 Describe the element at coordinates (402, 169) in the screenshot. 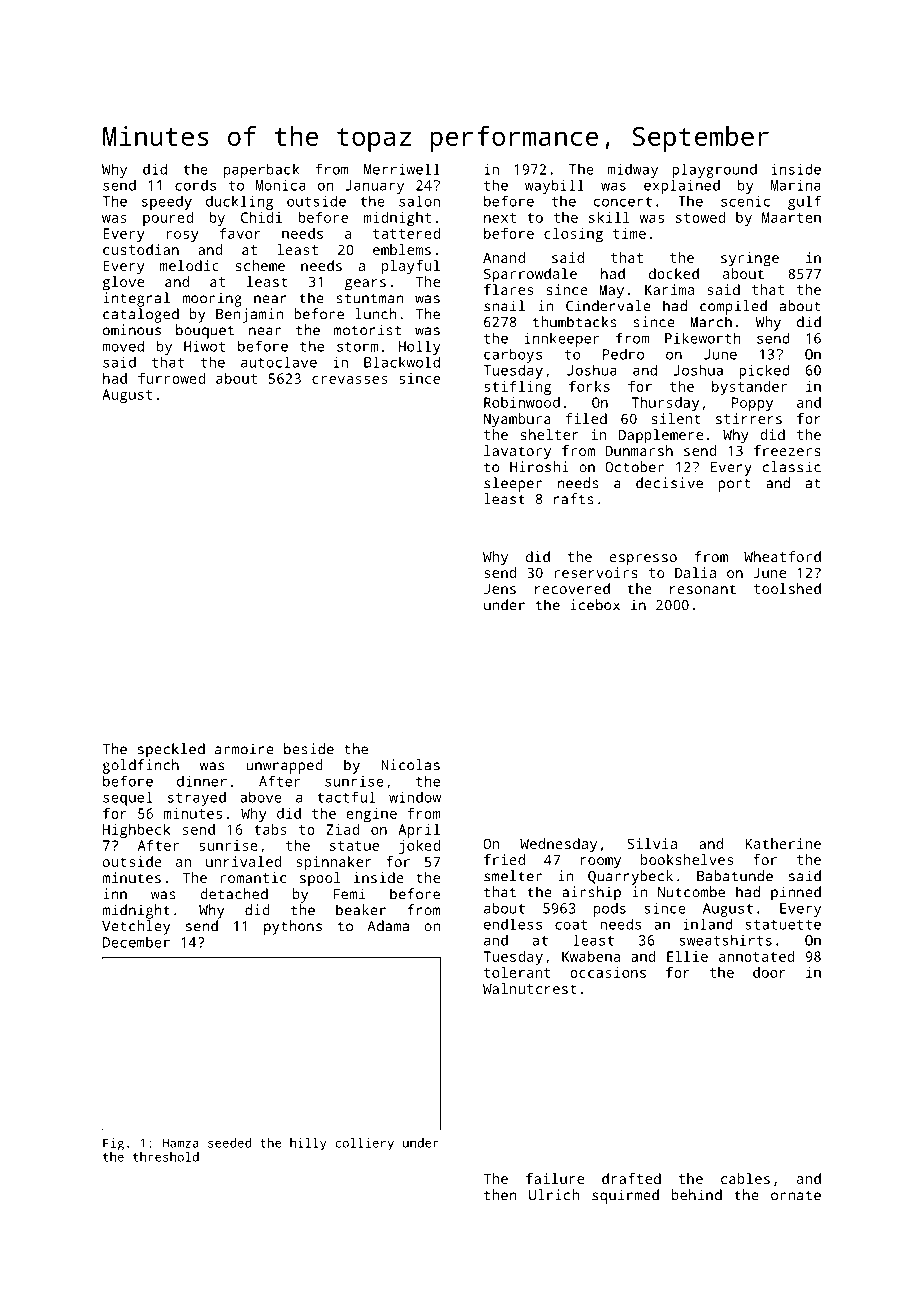

I see `Merriwell` at that location.
